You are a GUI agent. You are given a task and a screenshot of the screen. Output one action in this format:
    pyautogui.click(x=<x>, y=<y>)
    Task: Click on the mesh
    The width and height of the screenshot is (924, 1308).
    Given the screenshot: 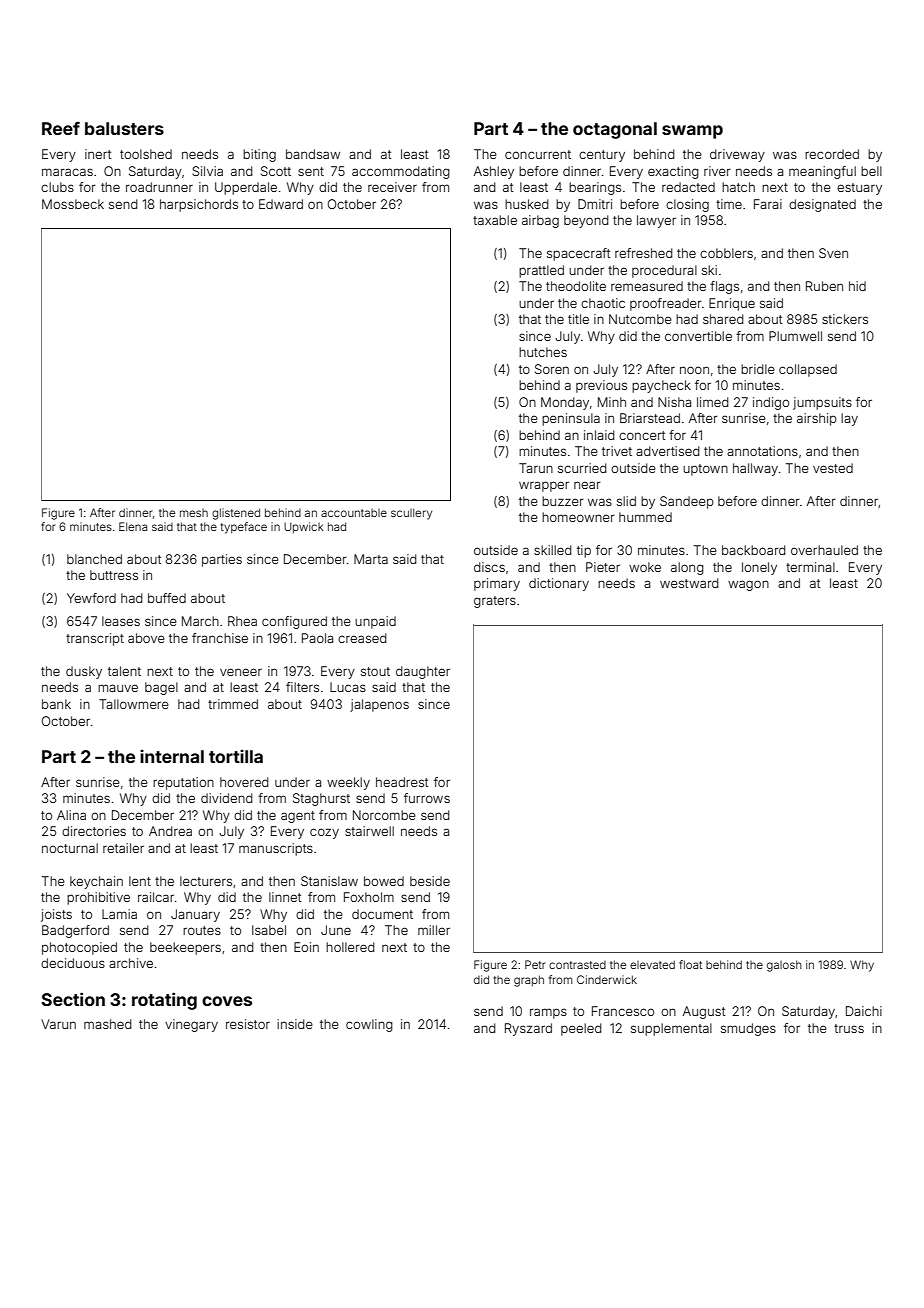 What is the action you would take?
    pyautogui.click(x=194, y=513)
